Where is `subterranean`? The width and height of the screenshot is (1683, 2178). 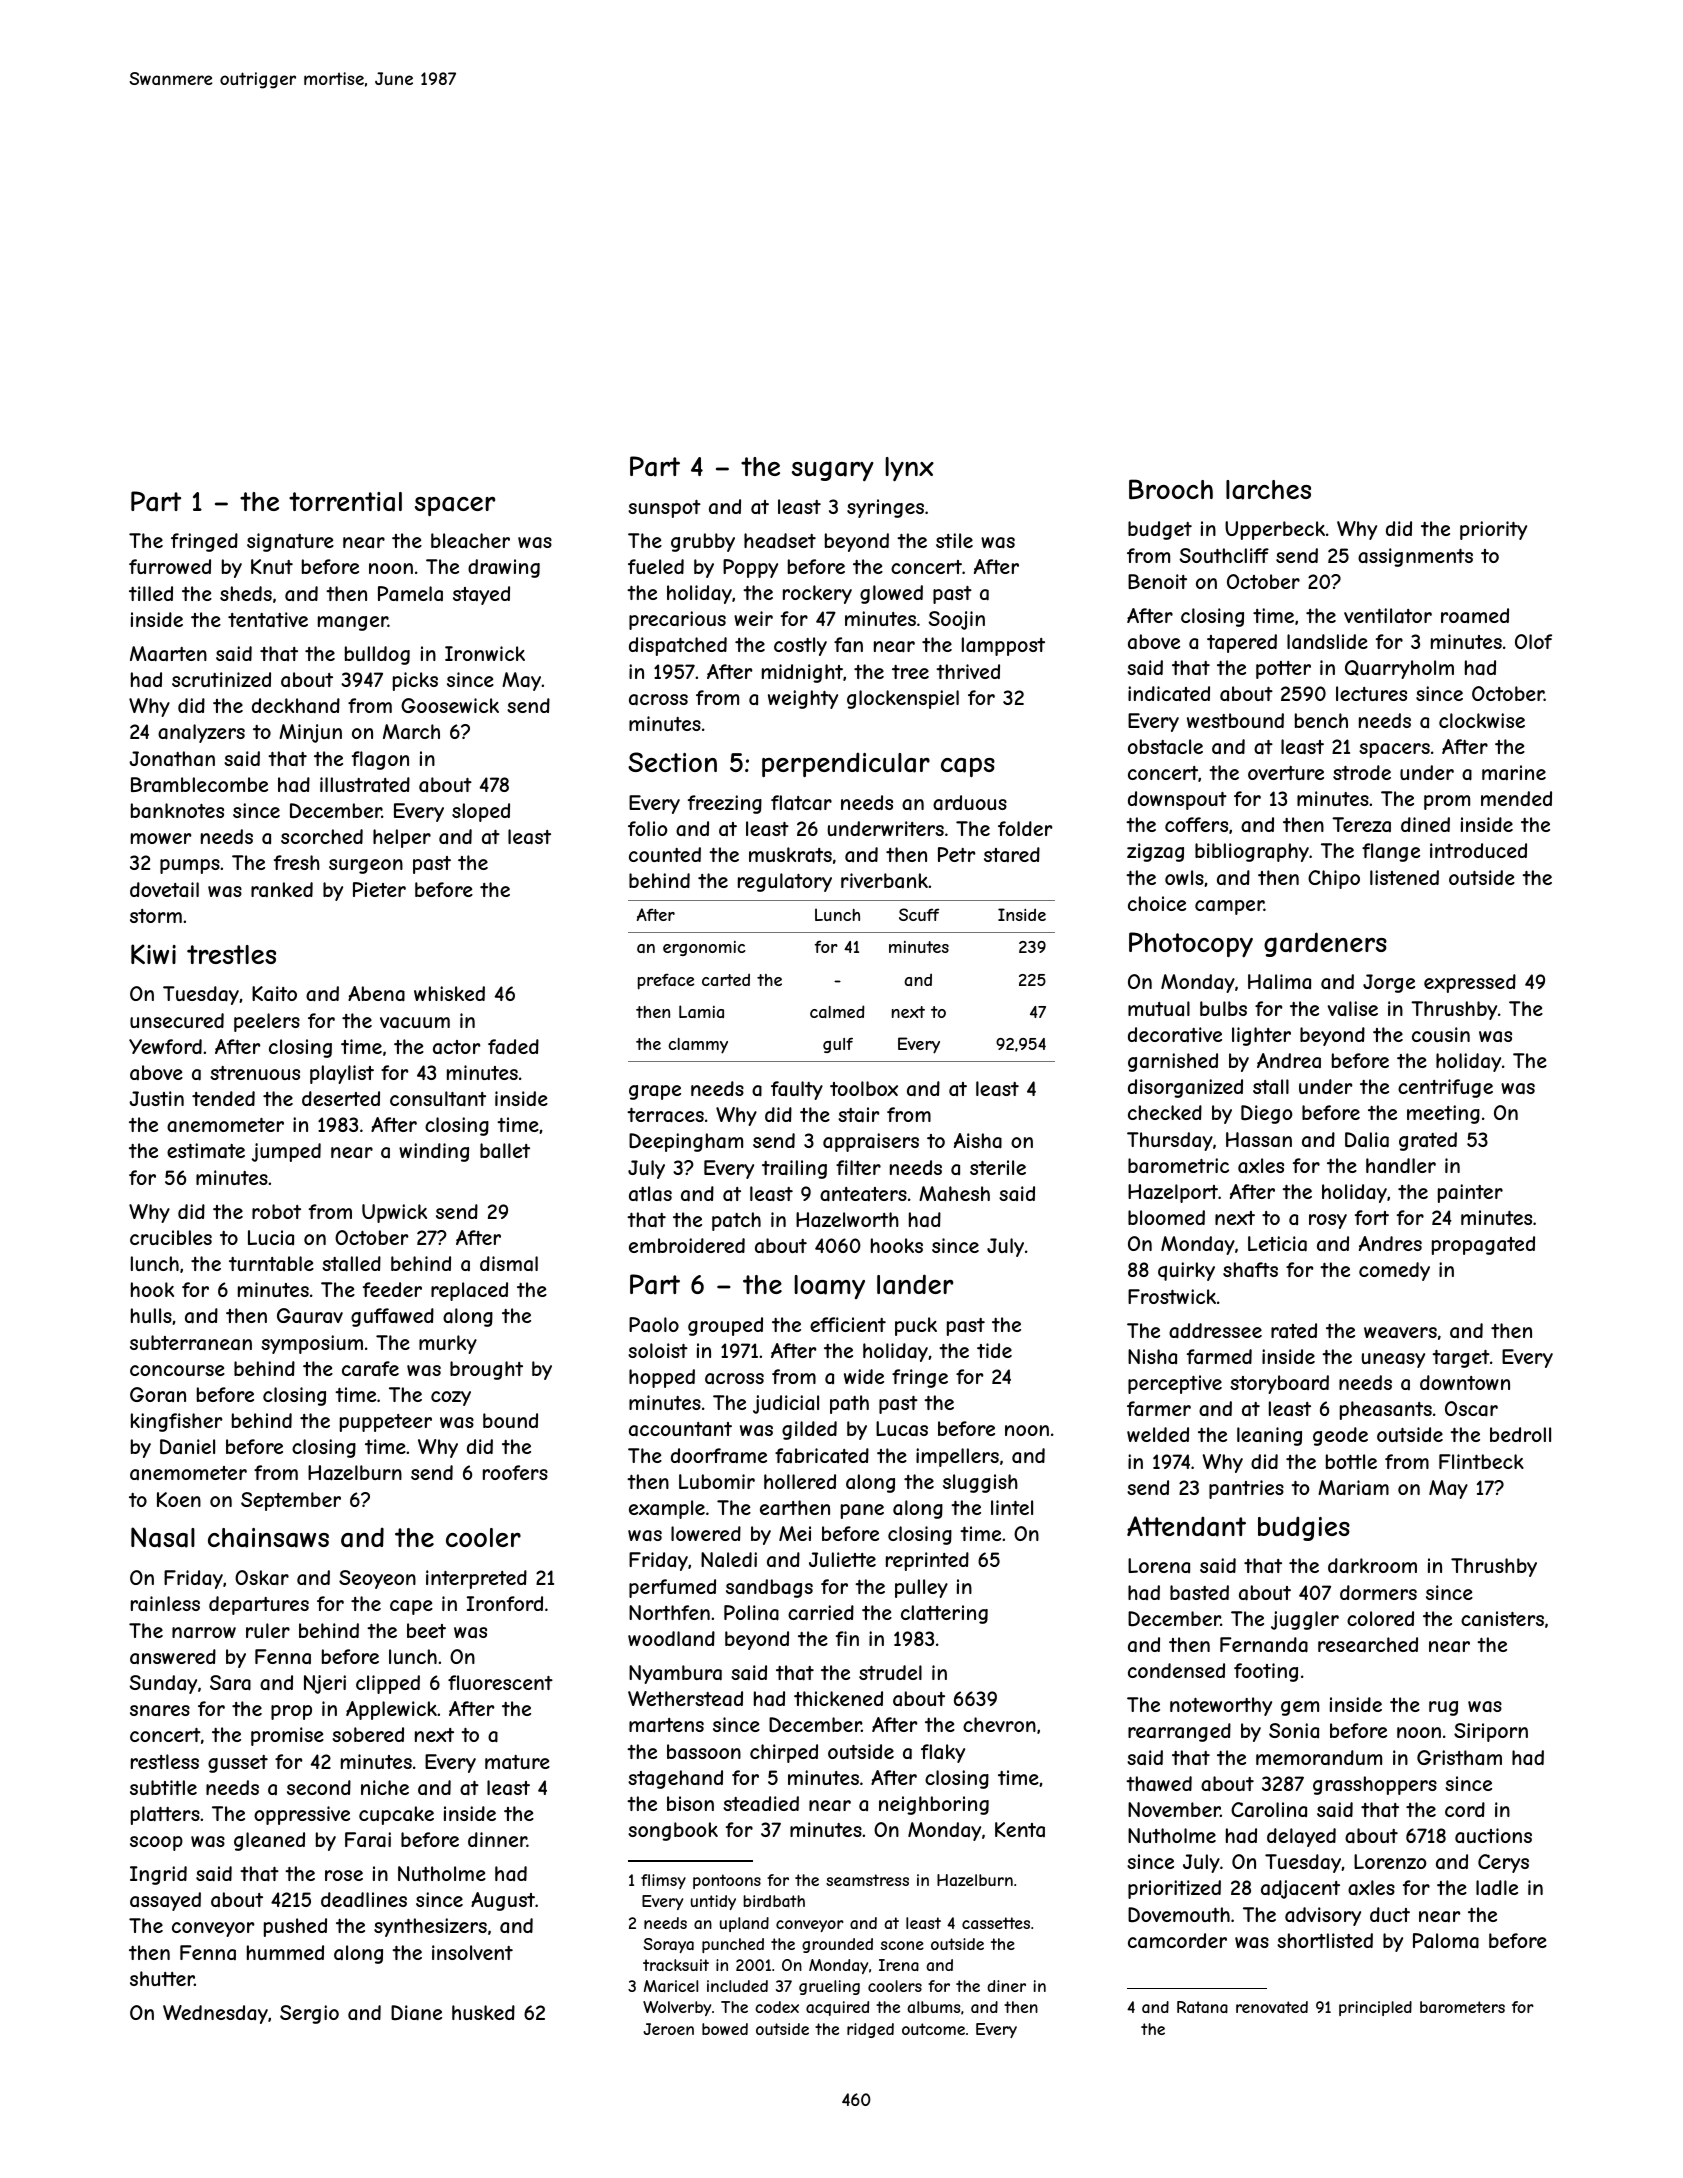
subterranean is located at coordinates (191, 1343).
